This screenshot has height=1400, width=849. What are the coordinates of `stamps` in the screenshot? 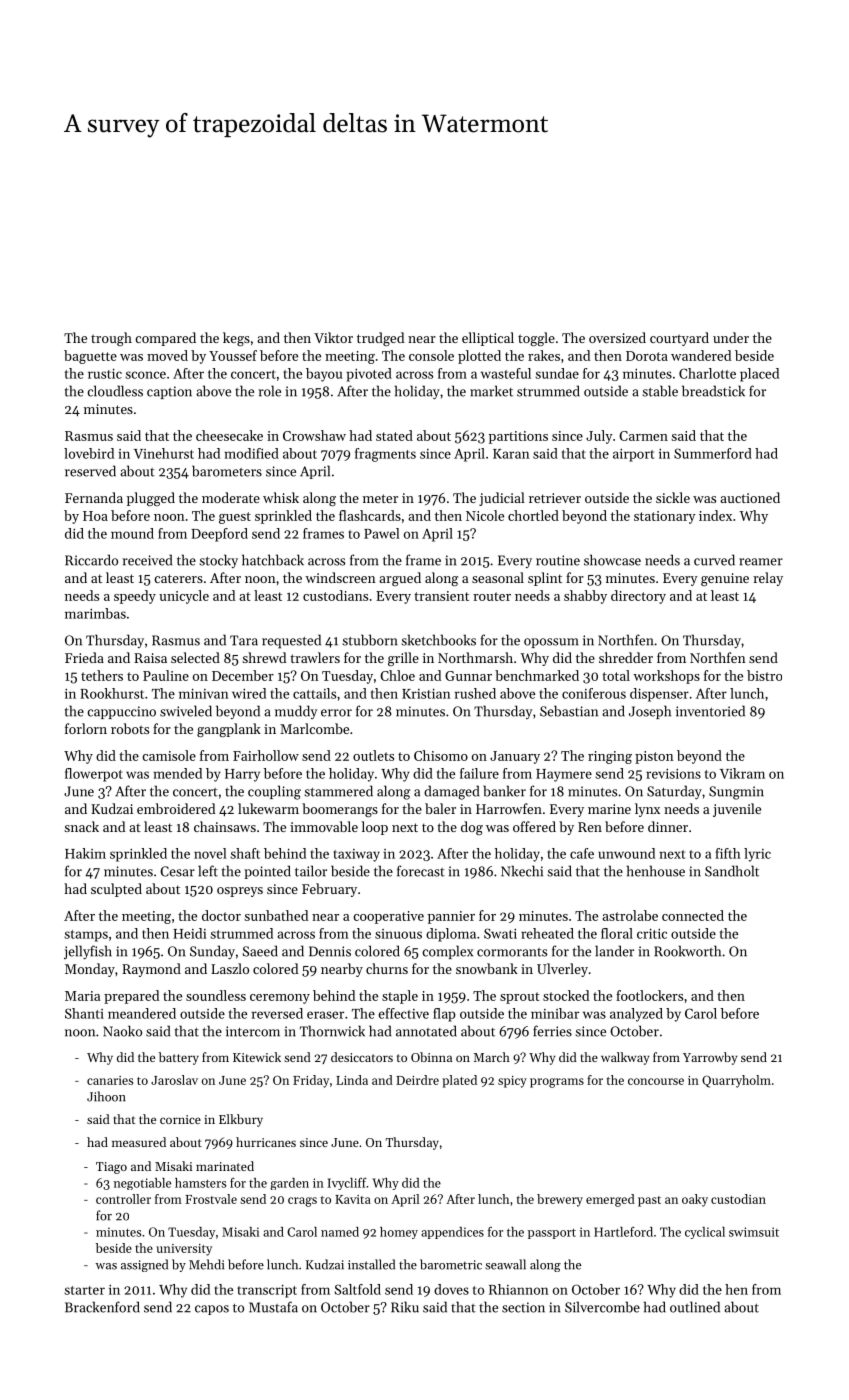 It's located at (86, 936).
